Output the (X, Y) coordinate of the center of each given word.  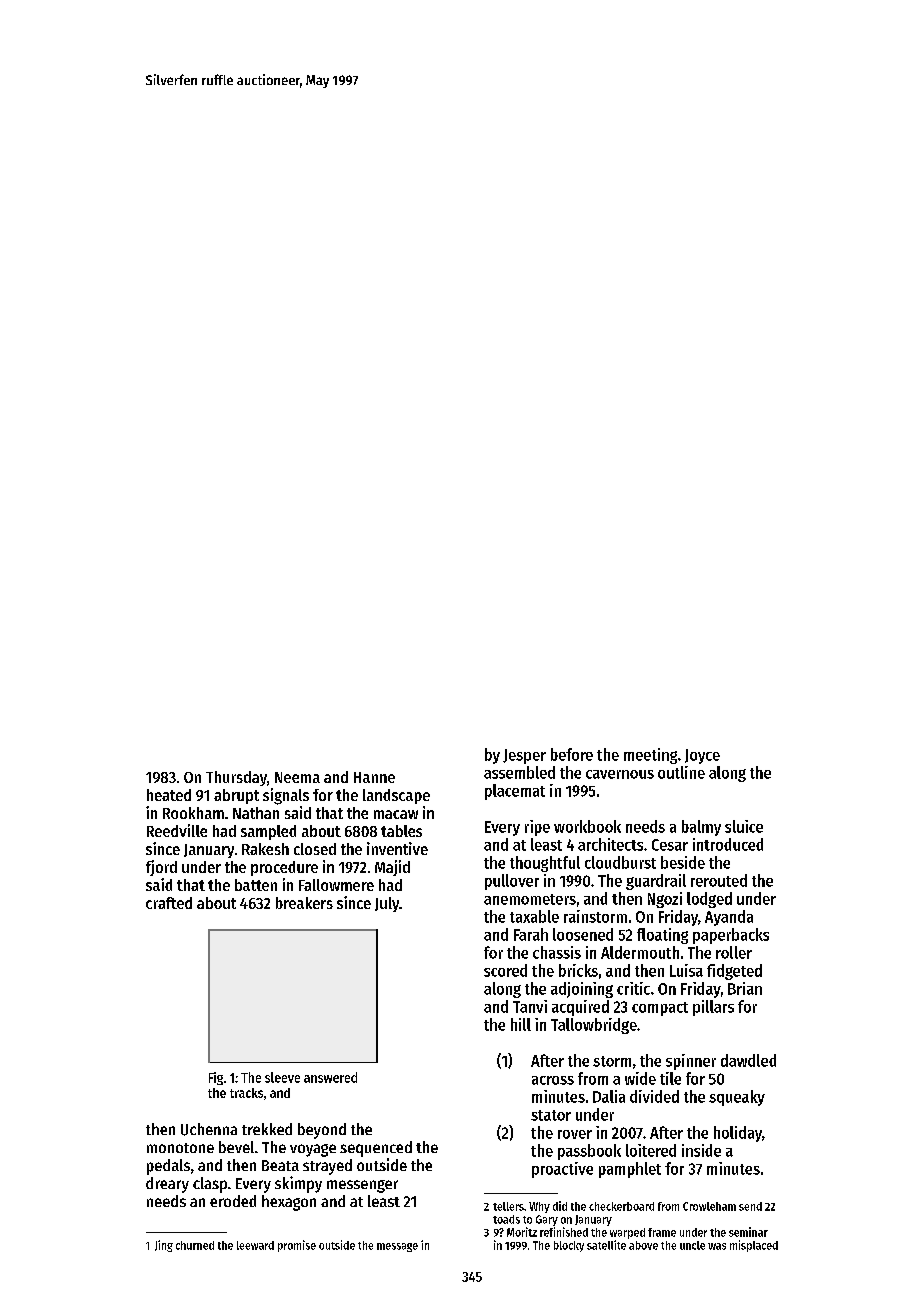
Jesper (524, 756)
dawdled (748, 1060)
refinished (564, 1232)
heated (169, 795)
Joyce (702, 756)
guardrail (656, 882)
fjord (161, 868)
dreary (167, 1185)
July (387, 904)
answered (330, 1077)
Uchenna (209, 1129)
